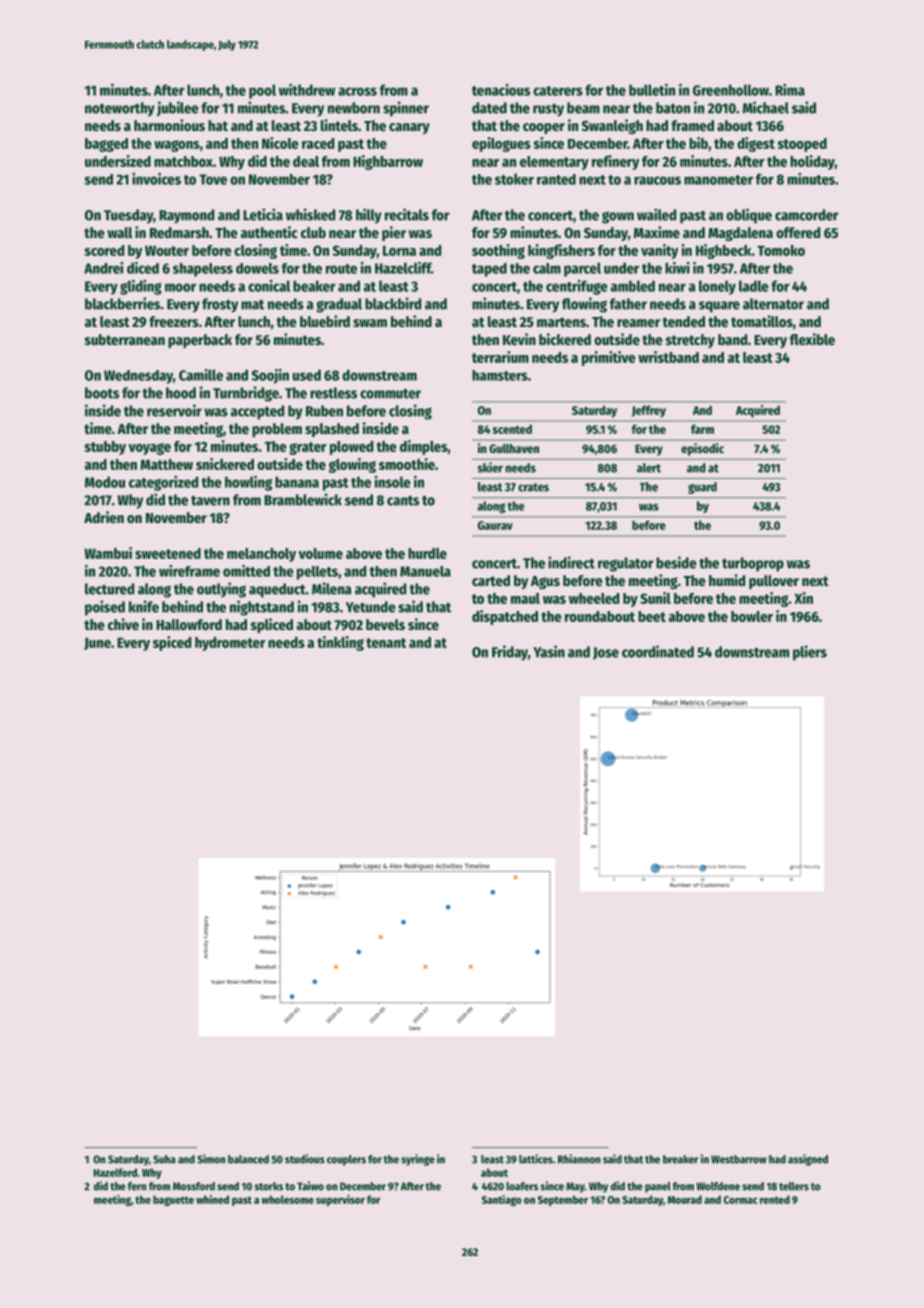 This image has height=1308, width=924. I want to click on bulletin, so click(652, 90).
